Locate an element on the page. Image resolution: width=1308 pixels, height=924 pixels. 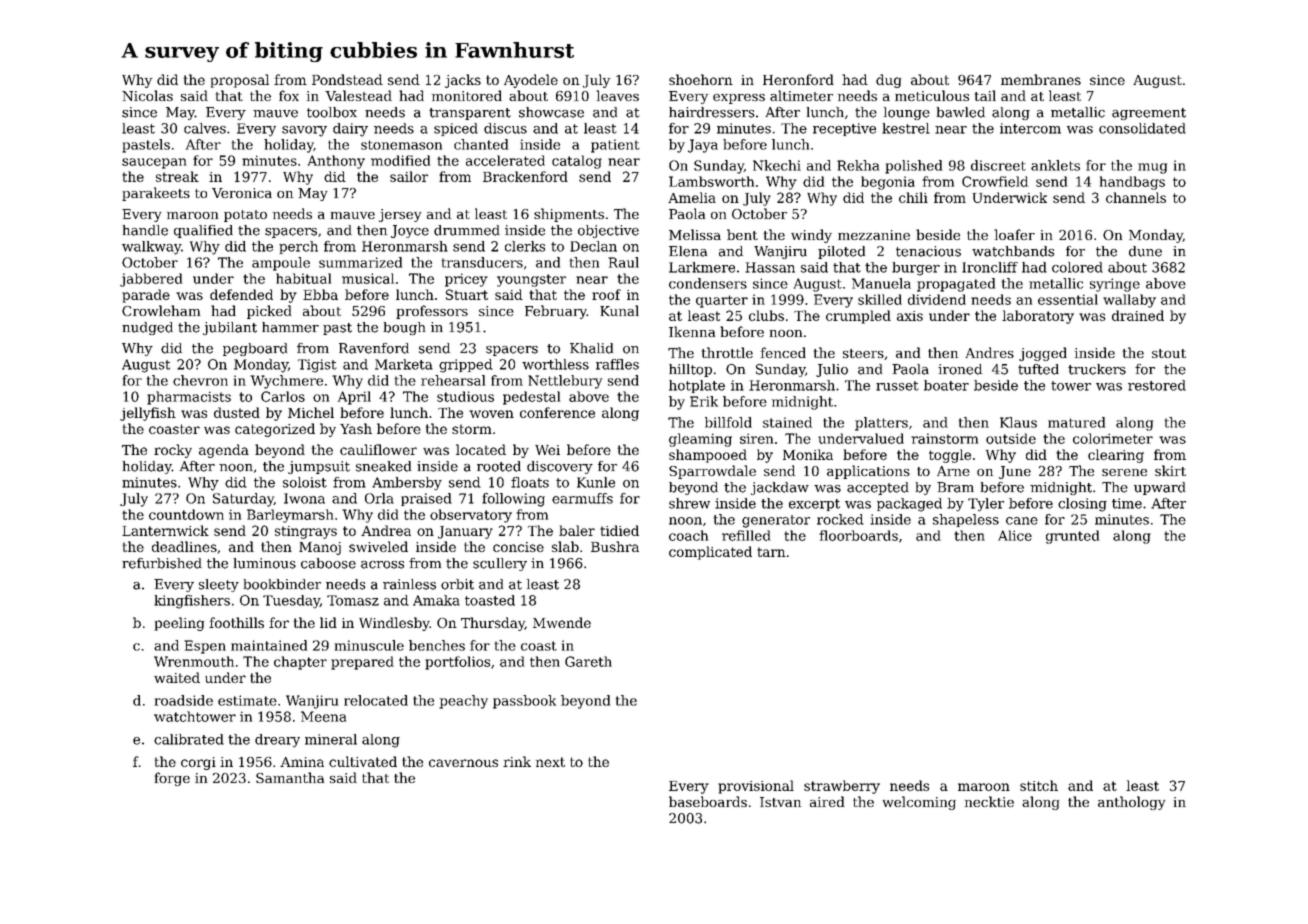
anthology is located at coordinates (1131, 803).
